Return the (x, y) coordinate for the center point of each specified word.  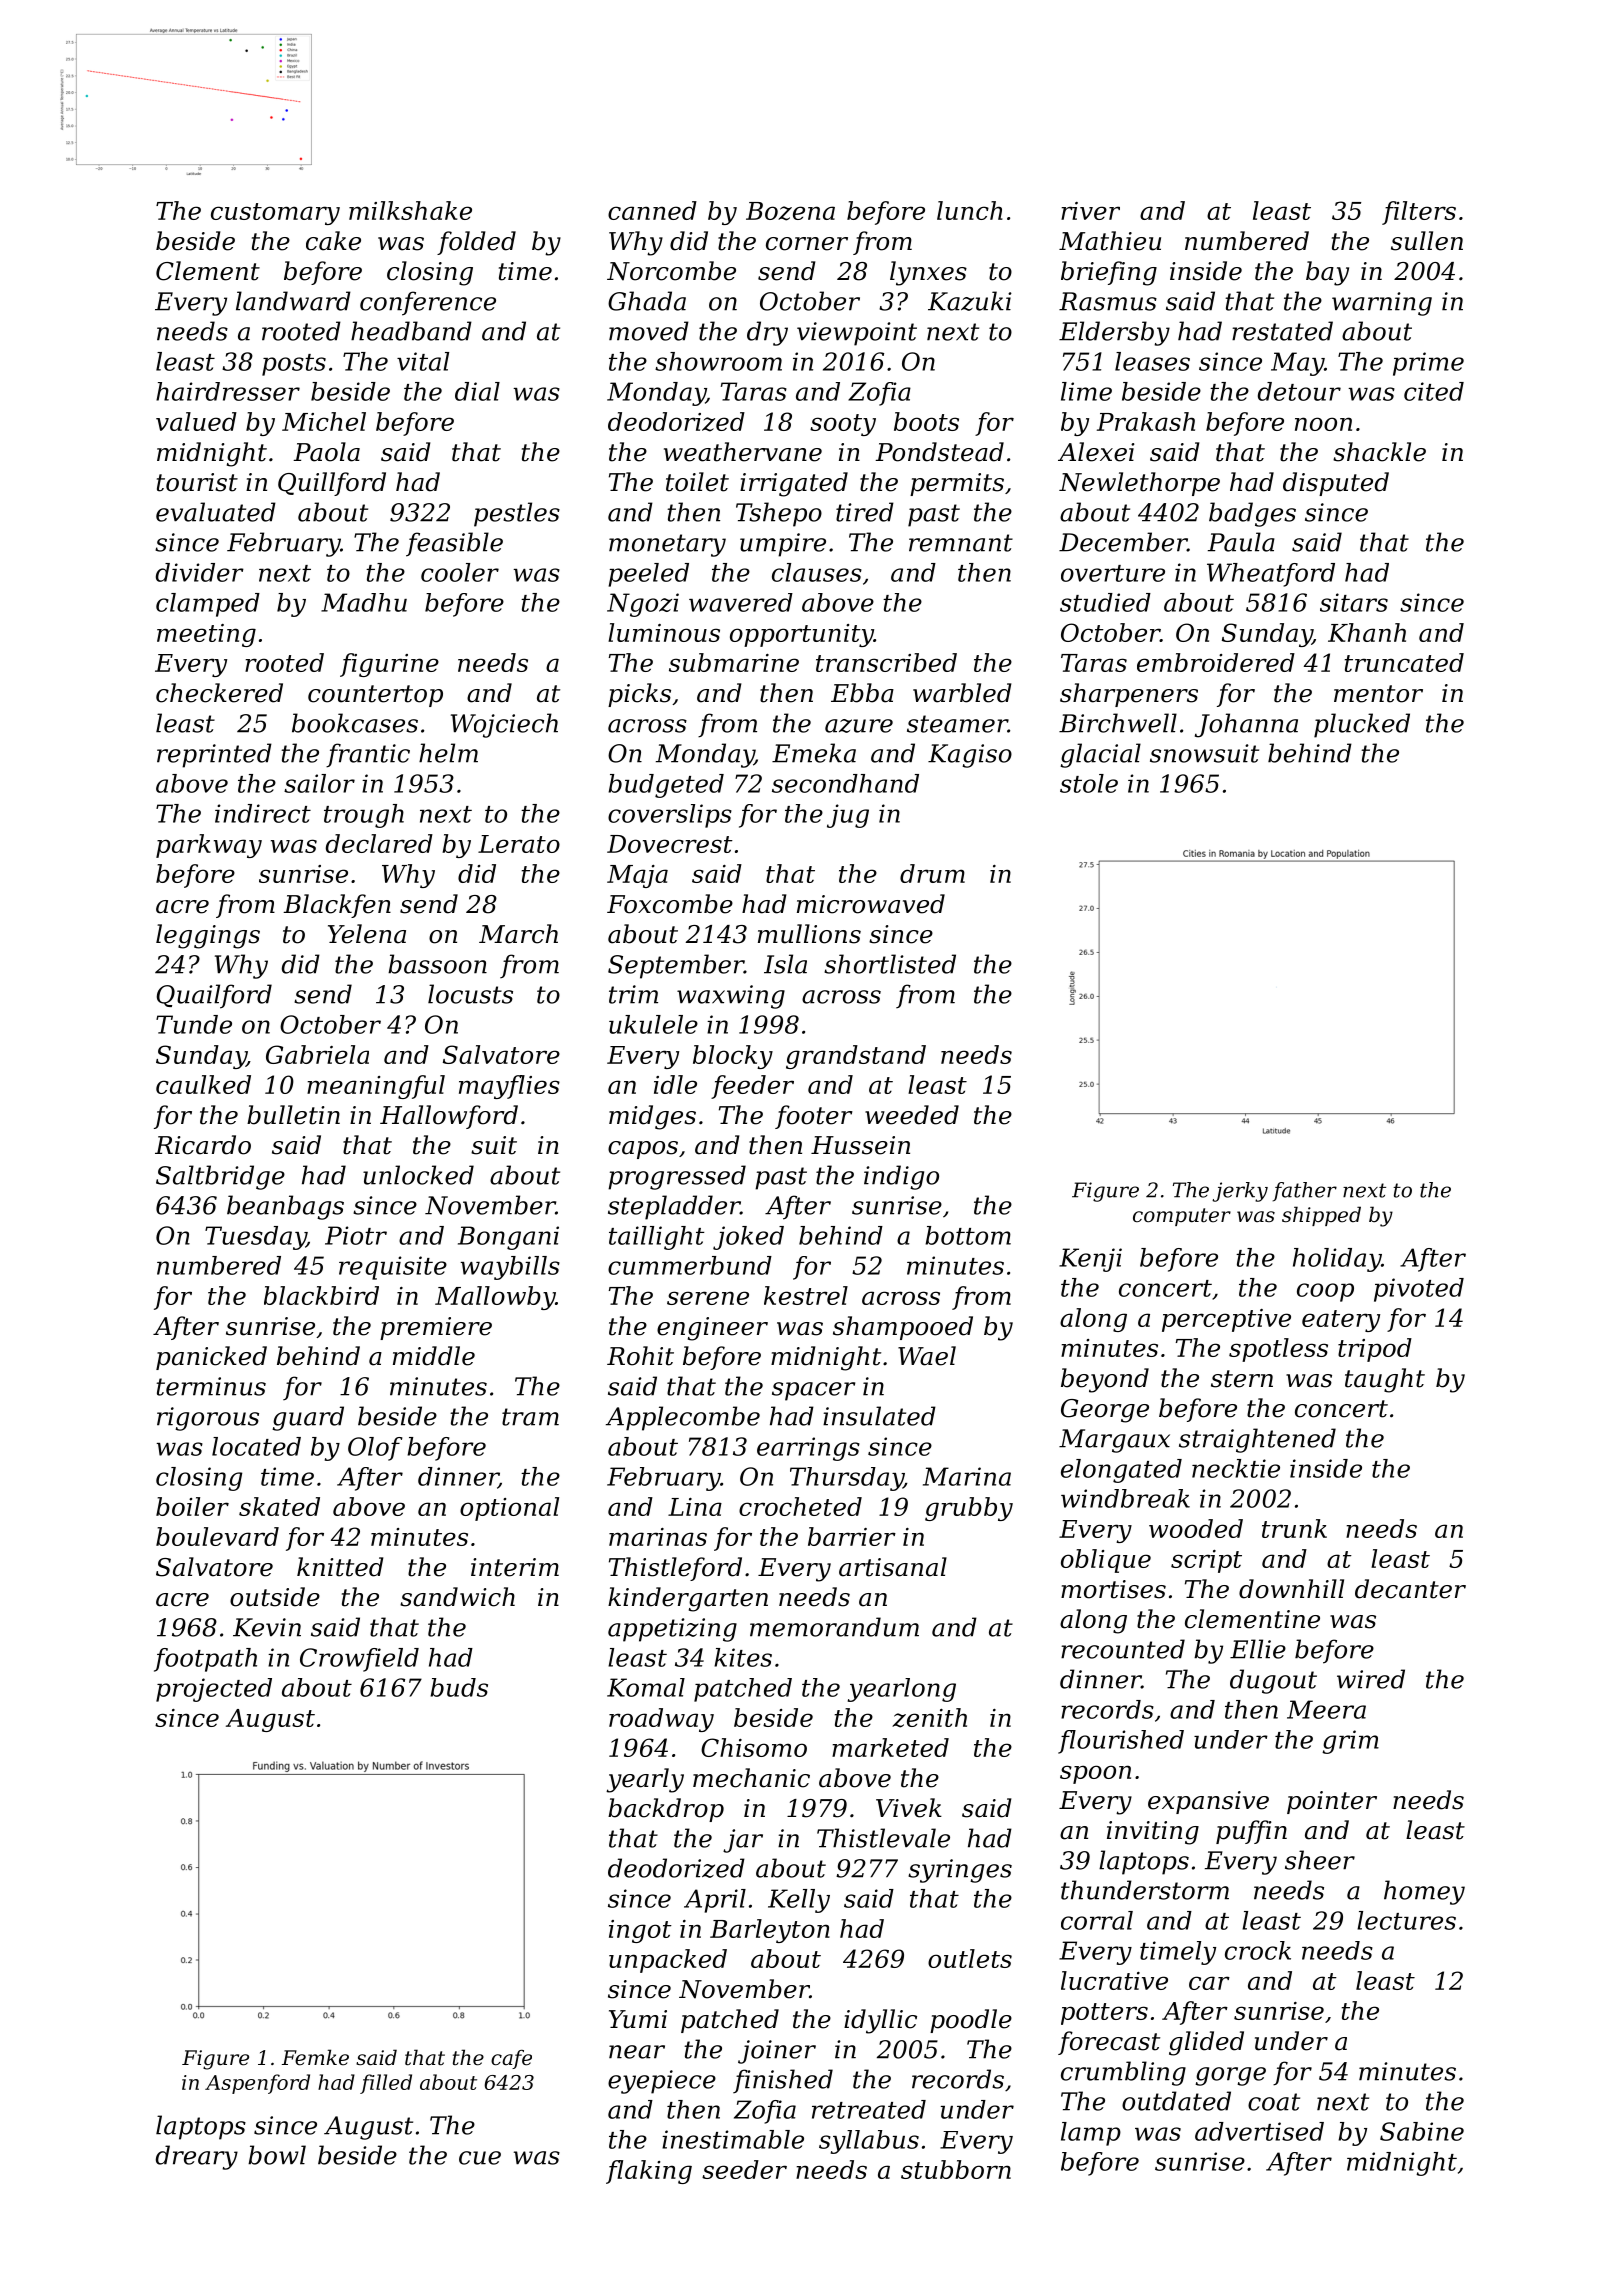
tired (865, 512)
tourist (197, 482)
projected (214, 1690)
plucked (1362, 725)
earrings (808, 1449)
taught (1385, 1380)
